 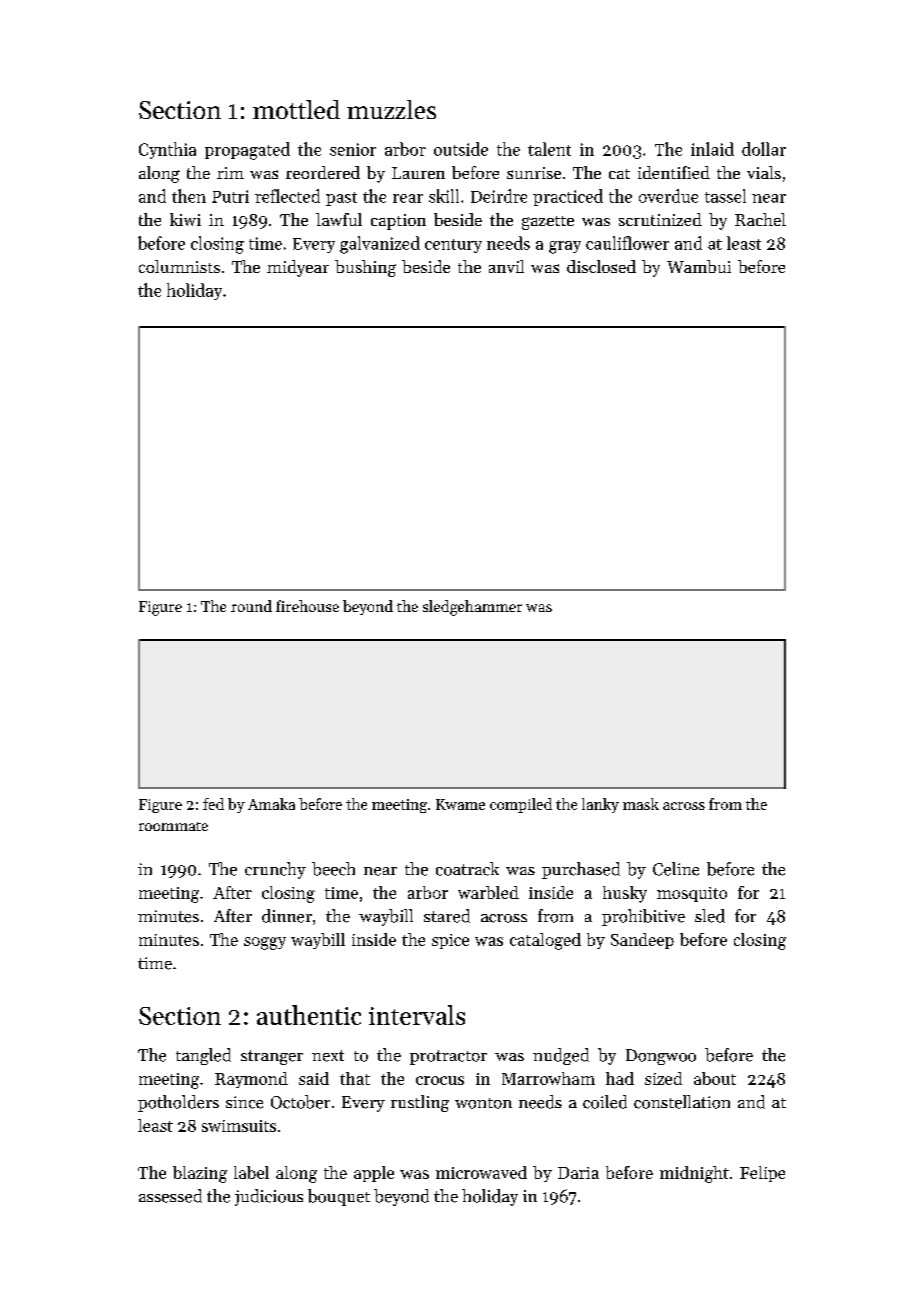 What do you see at coordinates (167, 150) in the page?
I see `Cynthia` at bounding box center [167, 150].
